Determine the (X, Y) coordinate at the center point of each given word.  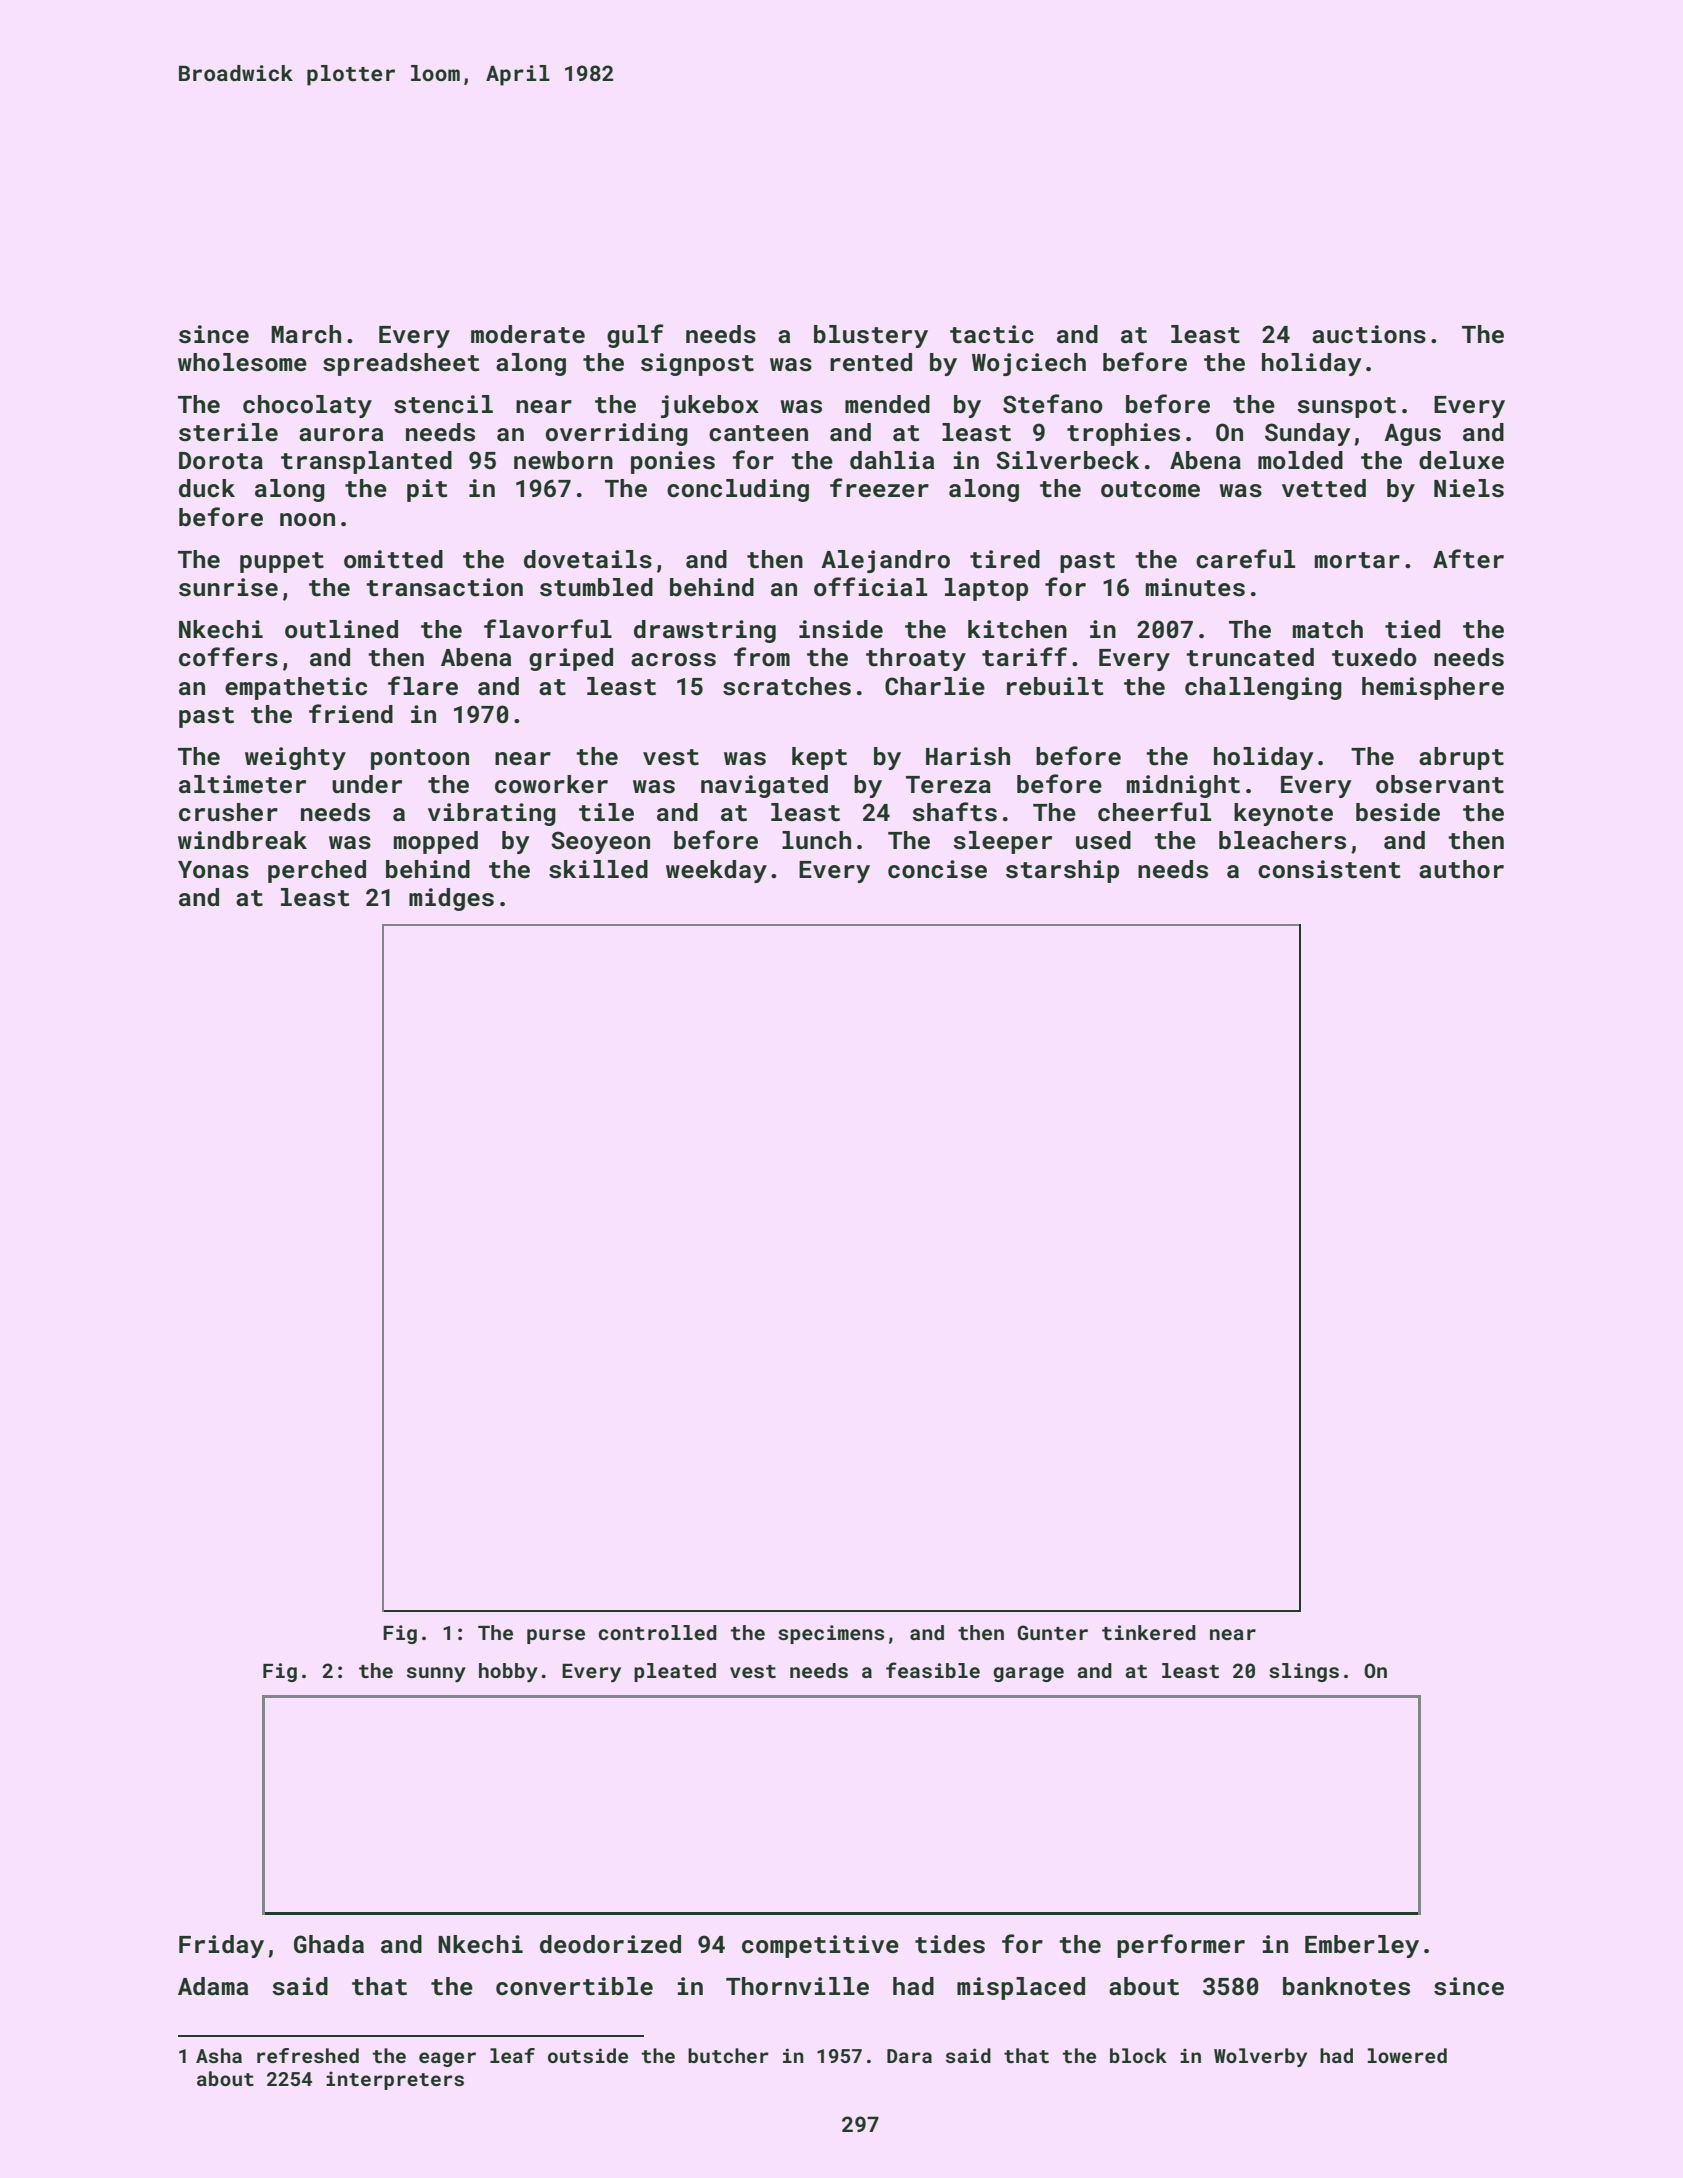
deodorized (610, 1944)
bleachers (1282, 840)
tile (606, 812)
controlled (657, 1632)
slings (1304, 1672)
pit (427, 490)
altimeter (242, 784)
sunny (436, 1675)
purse (556, 1636)
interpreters (395, 2081)
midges (451, 899)
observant (1440, 784)
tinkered (1149, 1632)
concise (937, 869)
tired (1005, 559)
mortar (1357, 560)
